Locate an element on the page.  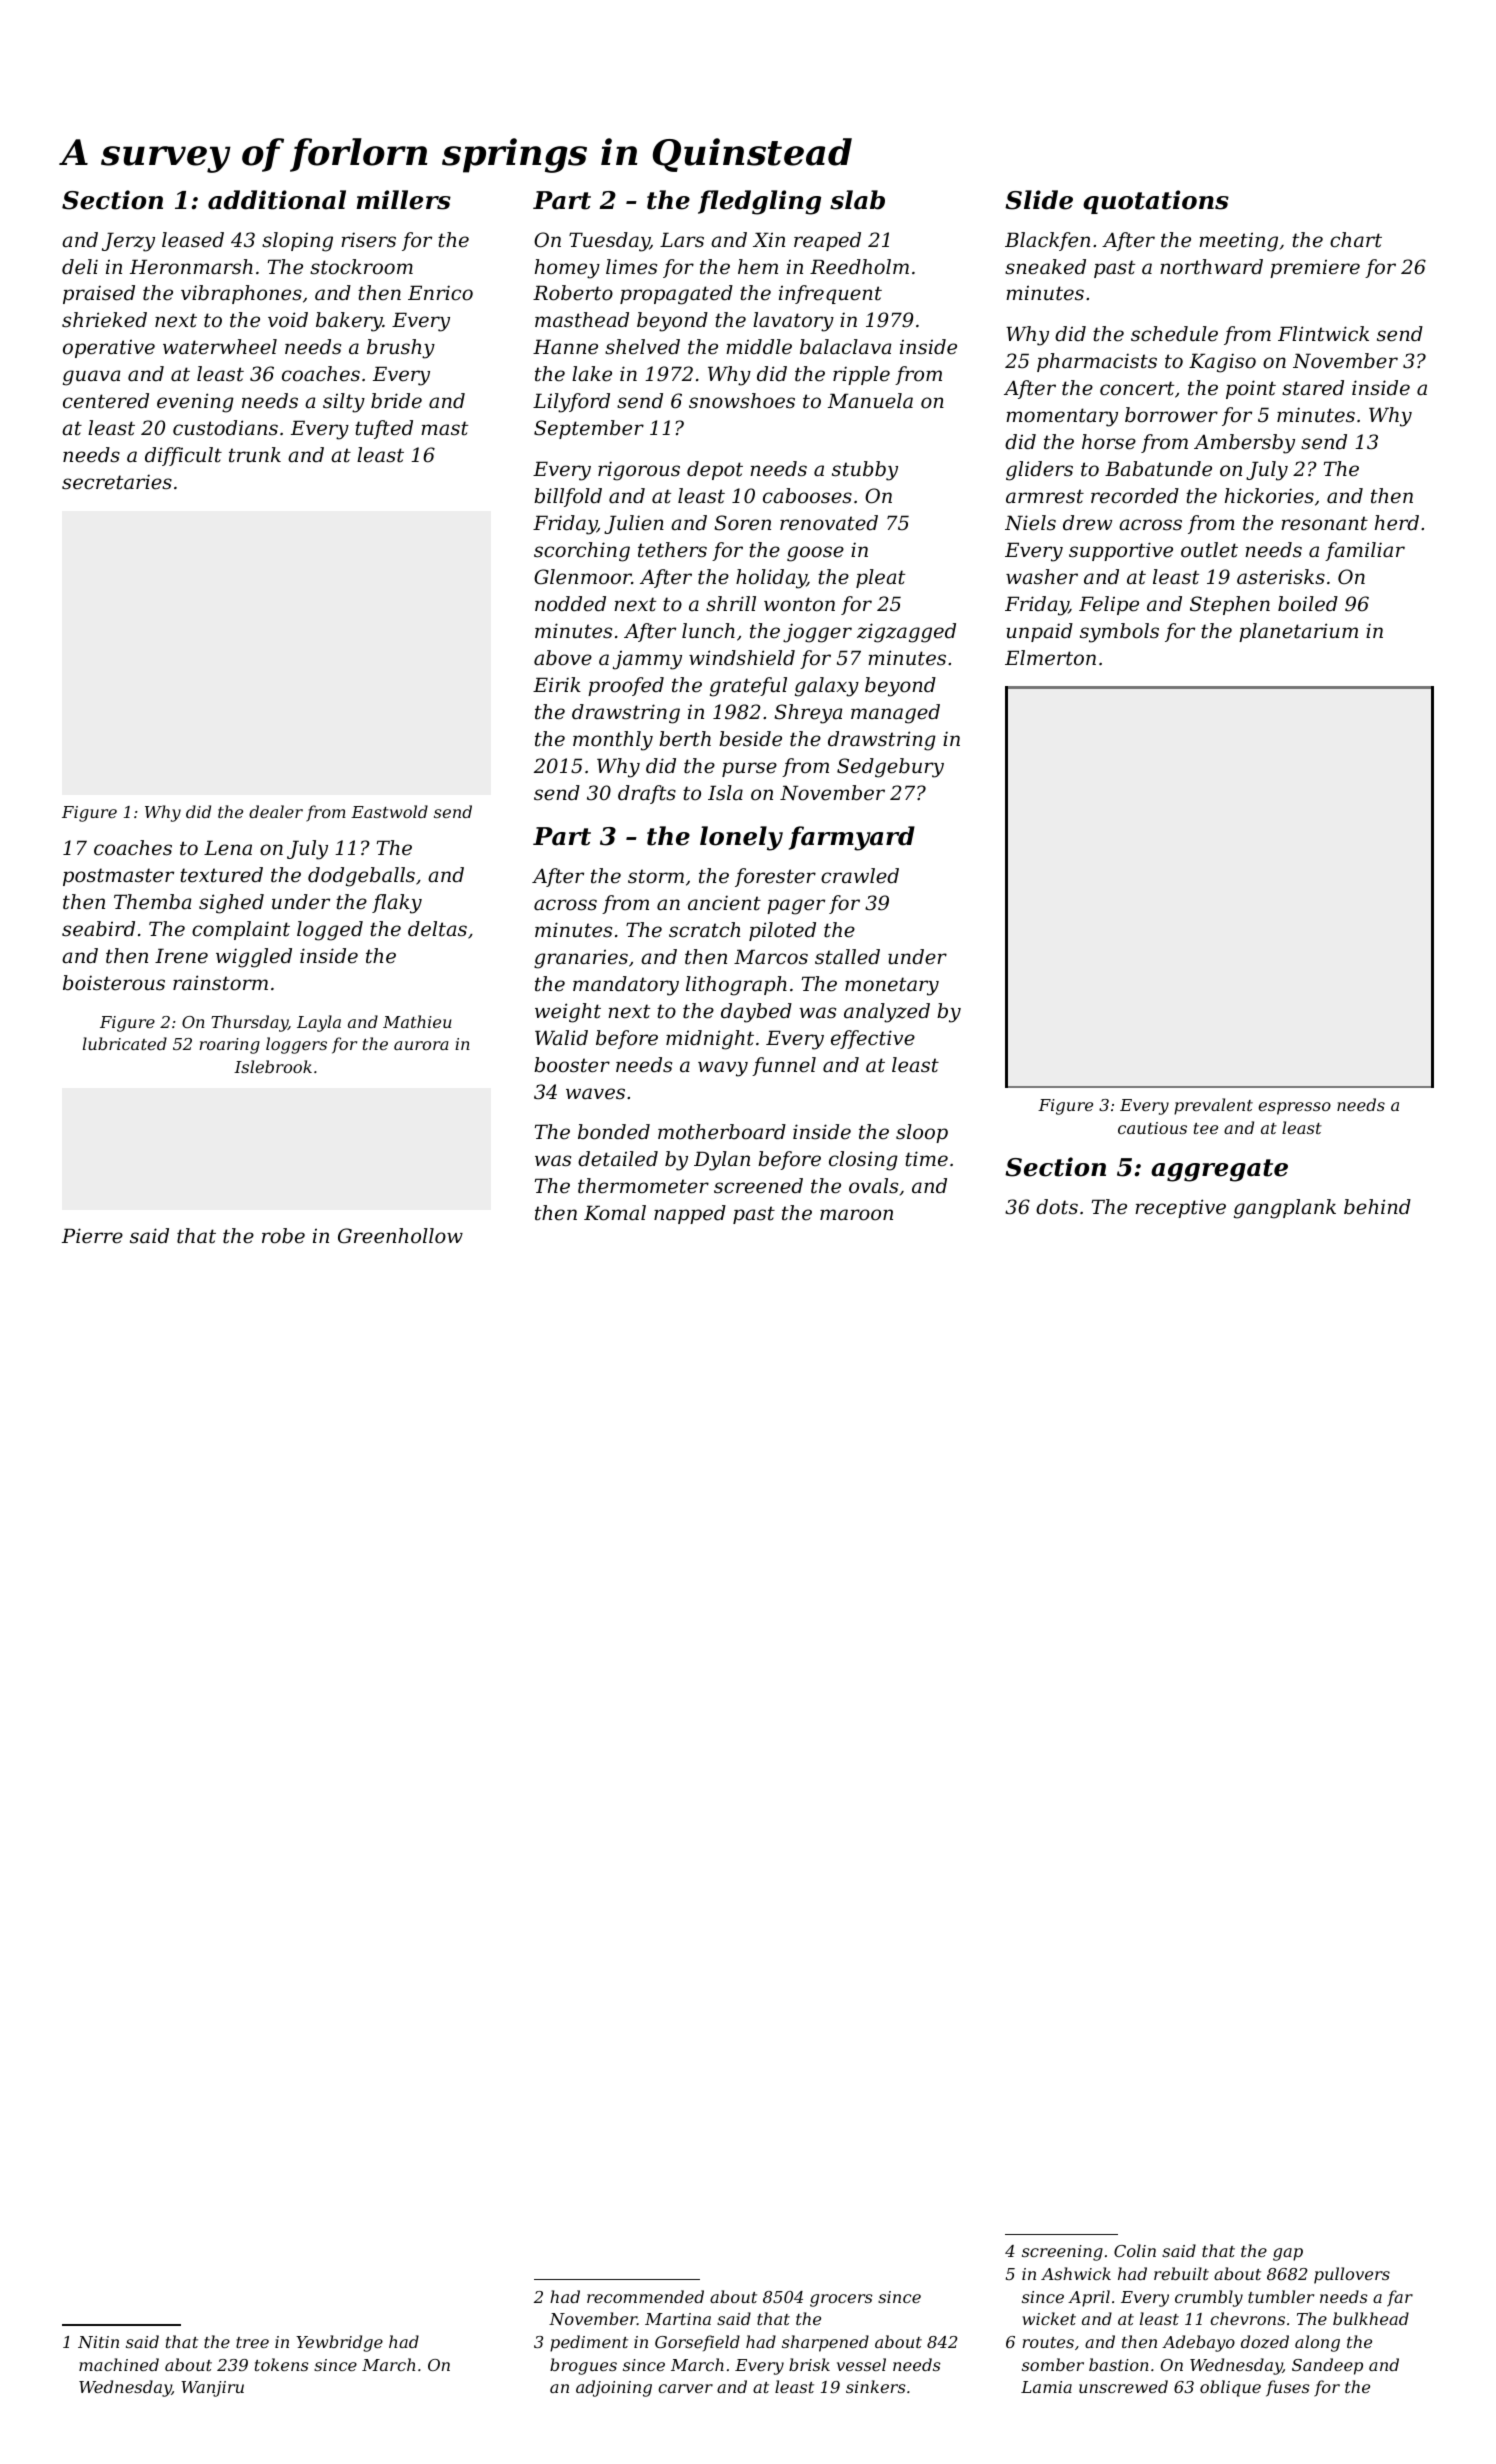
Walid is located at coordinates (561, 1038).
